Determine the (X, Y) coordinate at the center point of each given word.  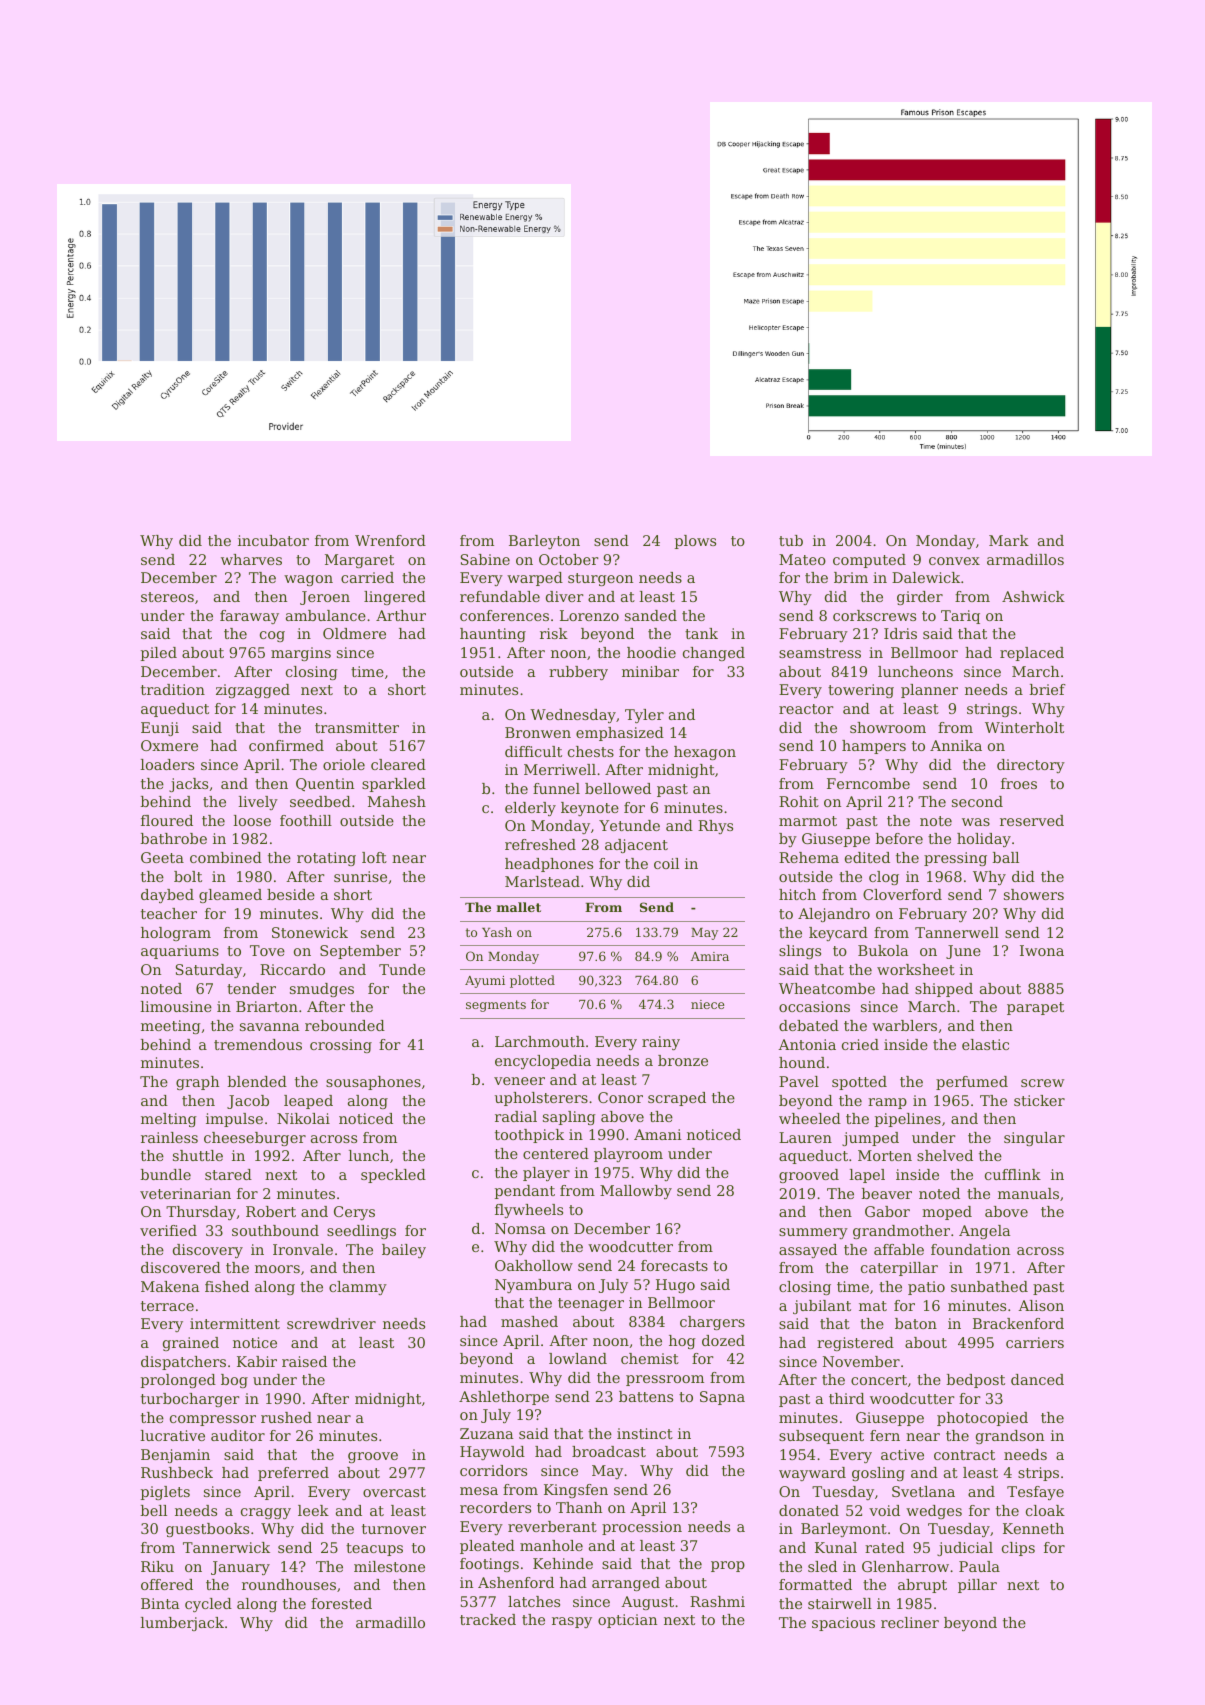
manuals (1028, 1193)
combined (226, 857)
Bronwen (538, 732)
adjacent (636, 846)
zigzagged (253, 691)
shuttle (198, 1155)
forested (341, 1603)
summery (813, 1233)
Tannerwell (957, 932)
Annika (956, 745)
